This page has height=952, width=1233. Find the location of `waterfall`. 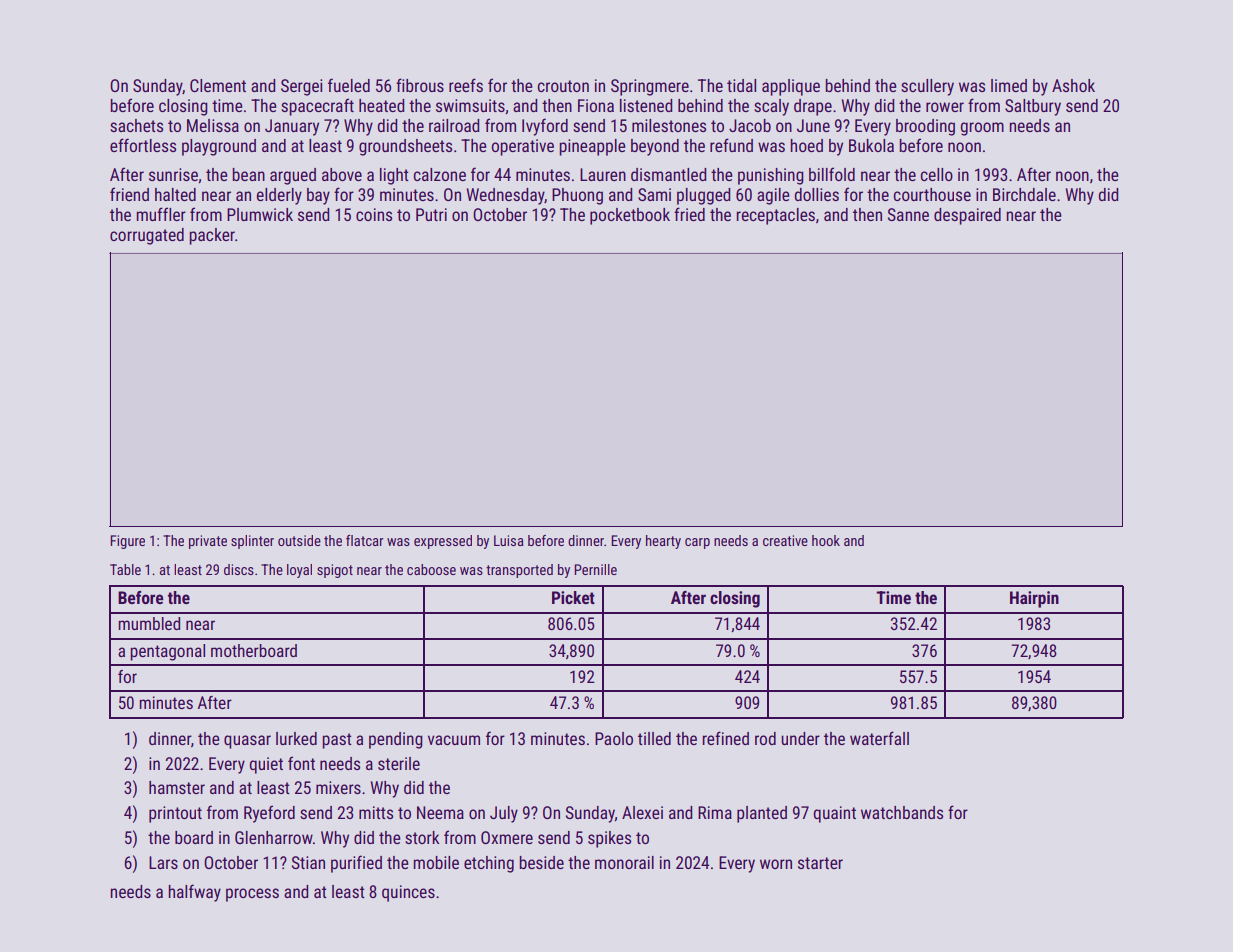

waterfall is located at coordinates (879, 738).
